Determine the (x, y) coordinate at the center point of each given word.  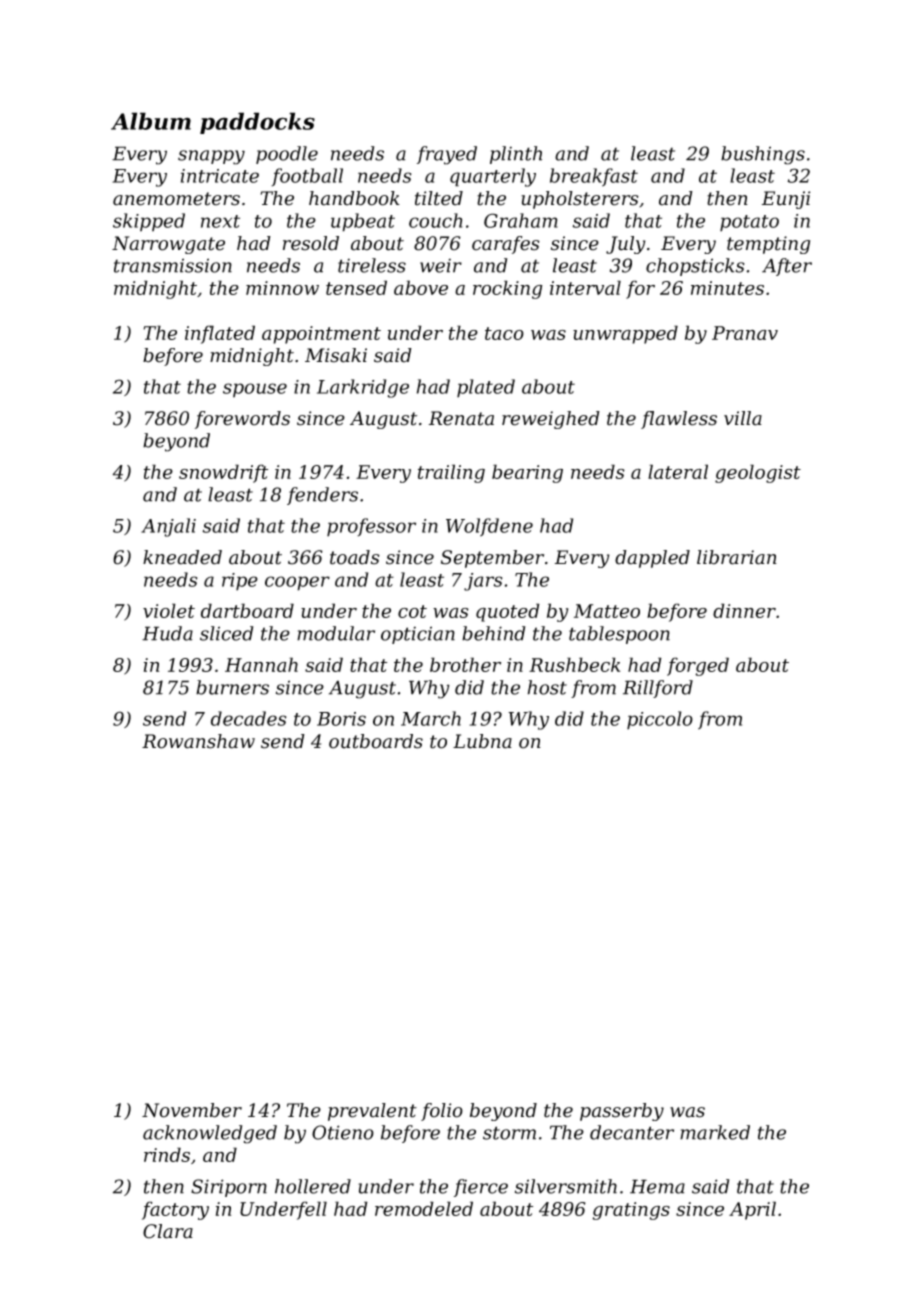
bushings (763, 155)
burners (232, 687)
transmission (173, 265)
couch (436, 220)
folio (442, 1112)
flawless (679, 420)
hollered (313, 1186)
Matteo (607, 611)
